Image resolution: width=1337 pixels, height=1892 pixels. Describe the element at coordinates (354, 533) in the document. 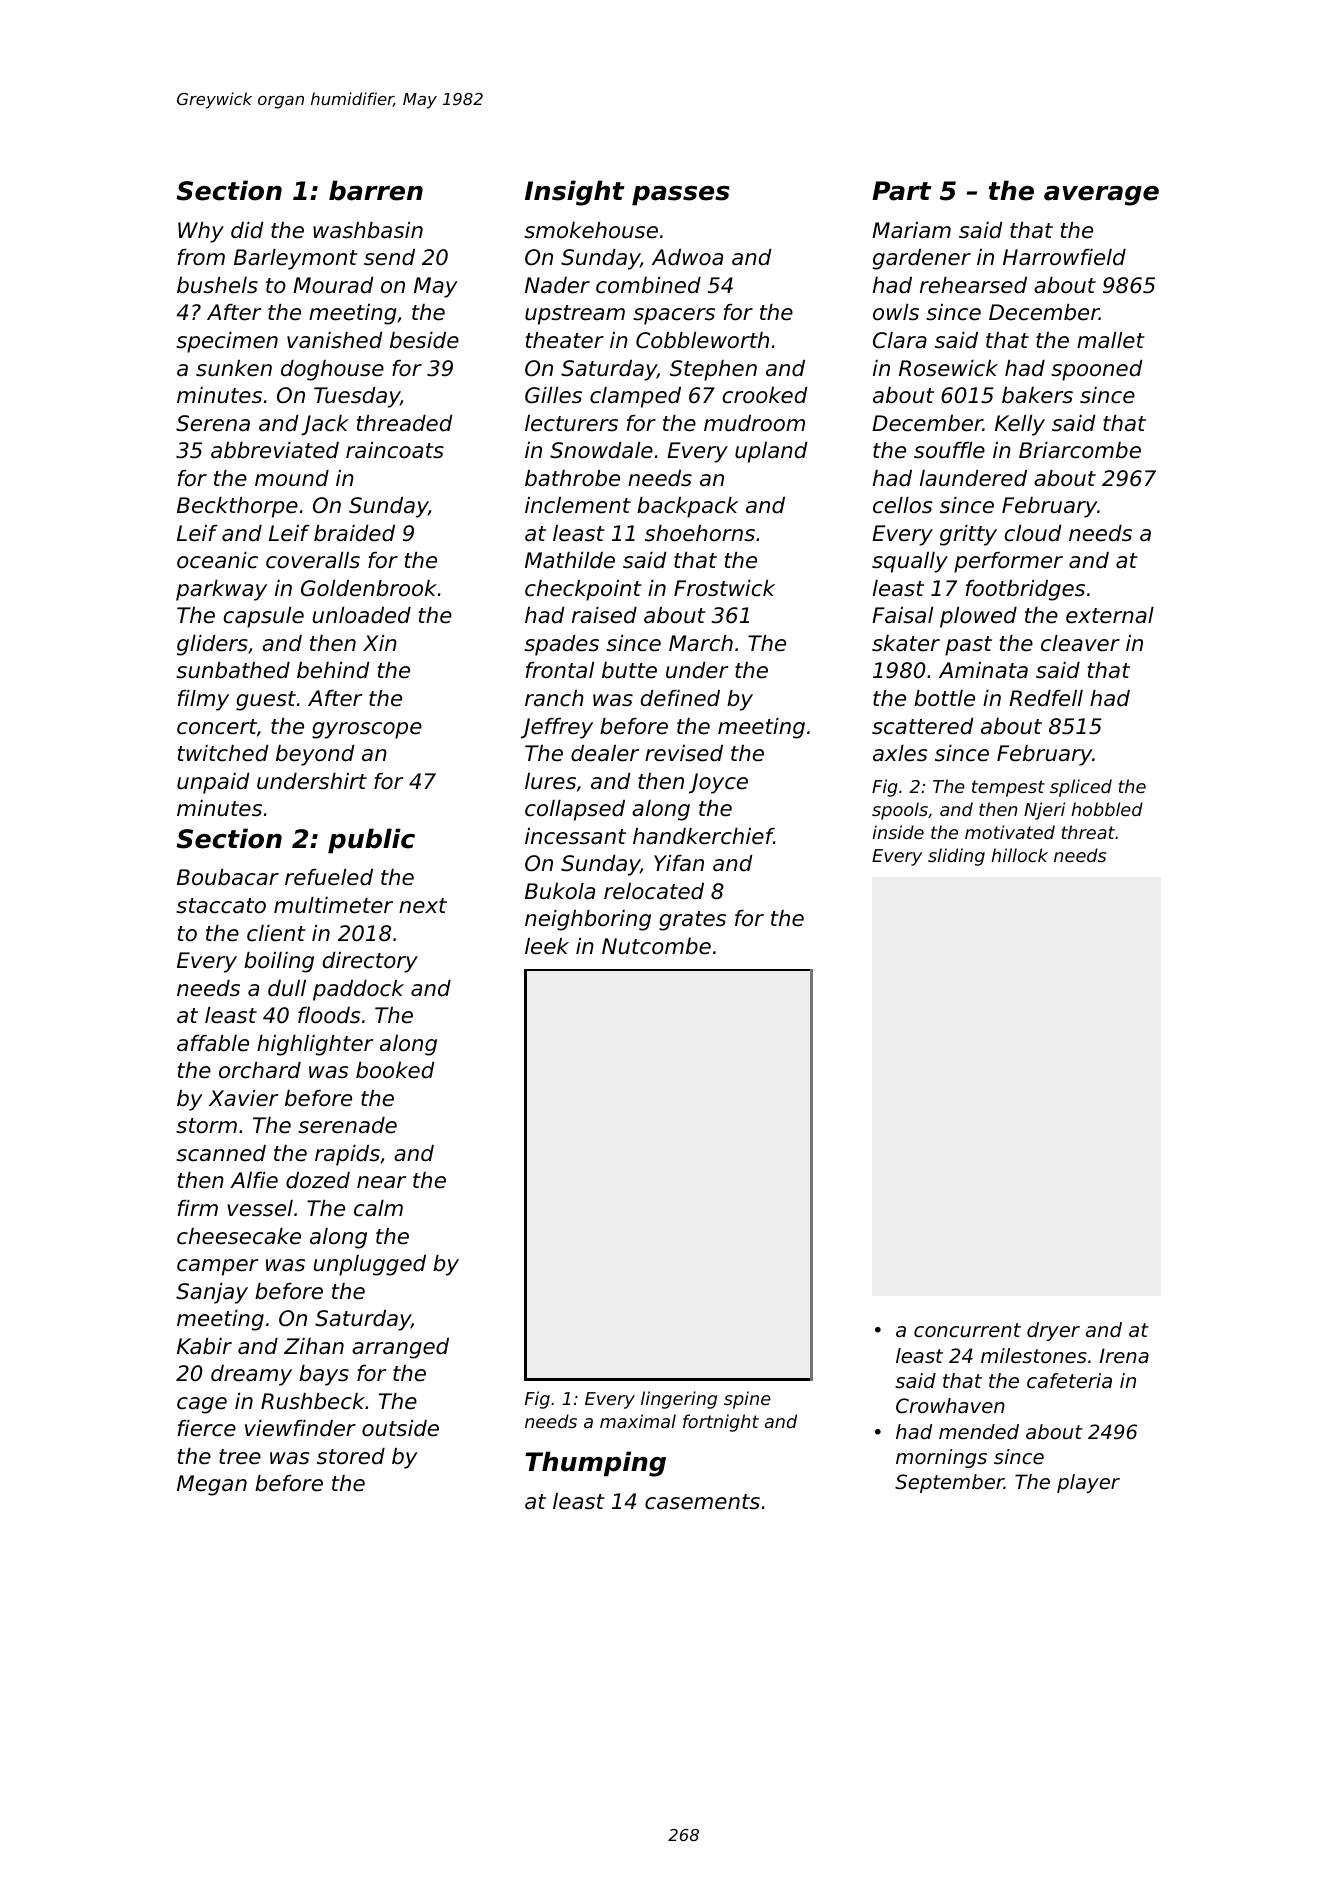

I see `braided` at that location.
